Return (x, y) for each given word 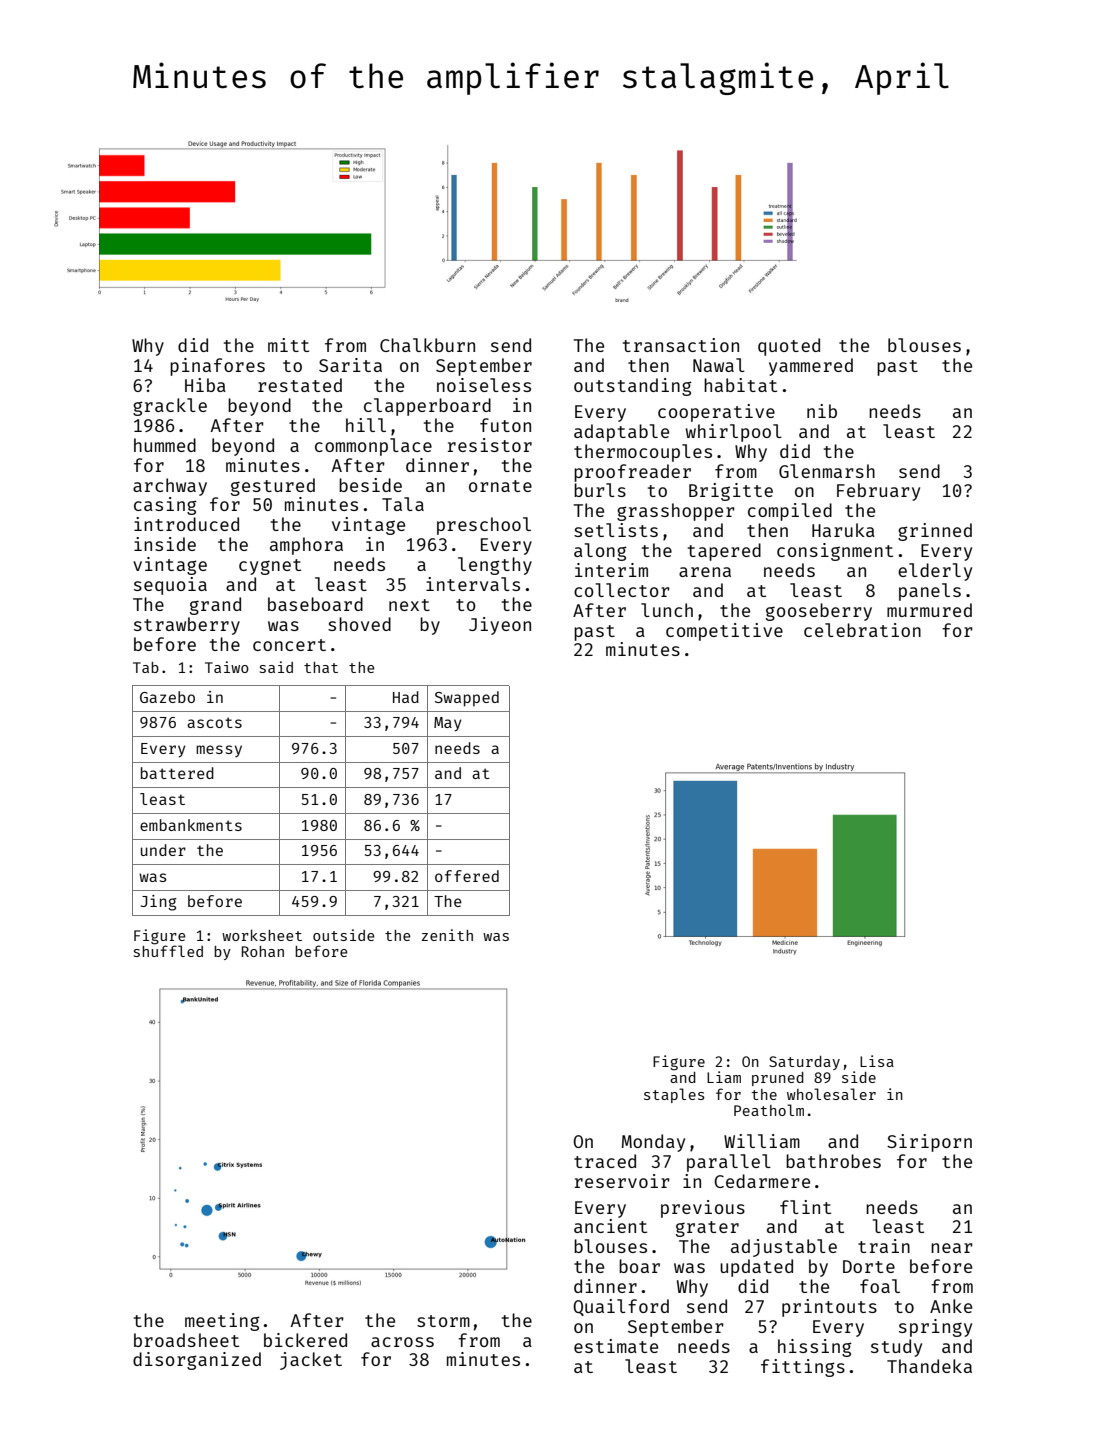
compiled (790, 512)
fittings (803, 1368)
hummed (165, 445)
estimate (616, 1346)
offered (467, 876)
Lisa (877, 1061)
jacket (311, 1361)
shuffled (168, 951)
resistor (490, 445)
